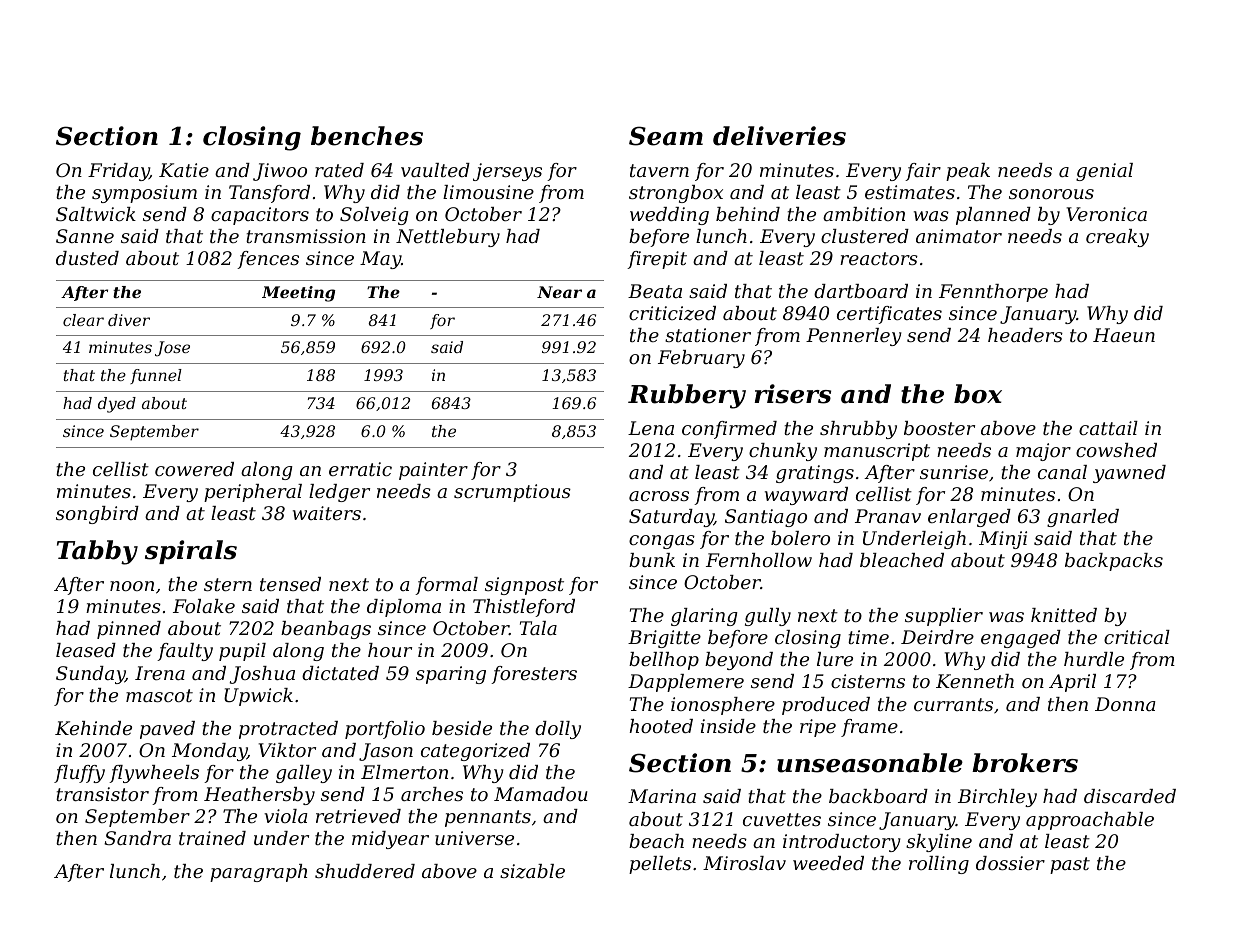 The width and height of the screenshot is (1233, 952). Describe the element at coordinates (172, 348) in the screenshot. I see `Jose` at that location.
